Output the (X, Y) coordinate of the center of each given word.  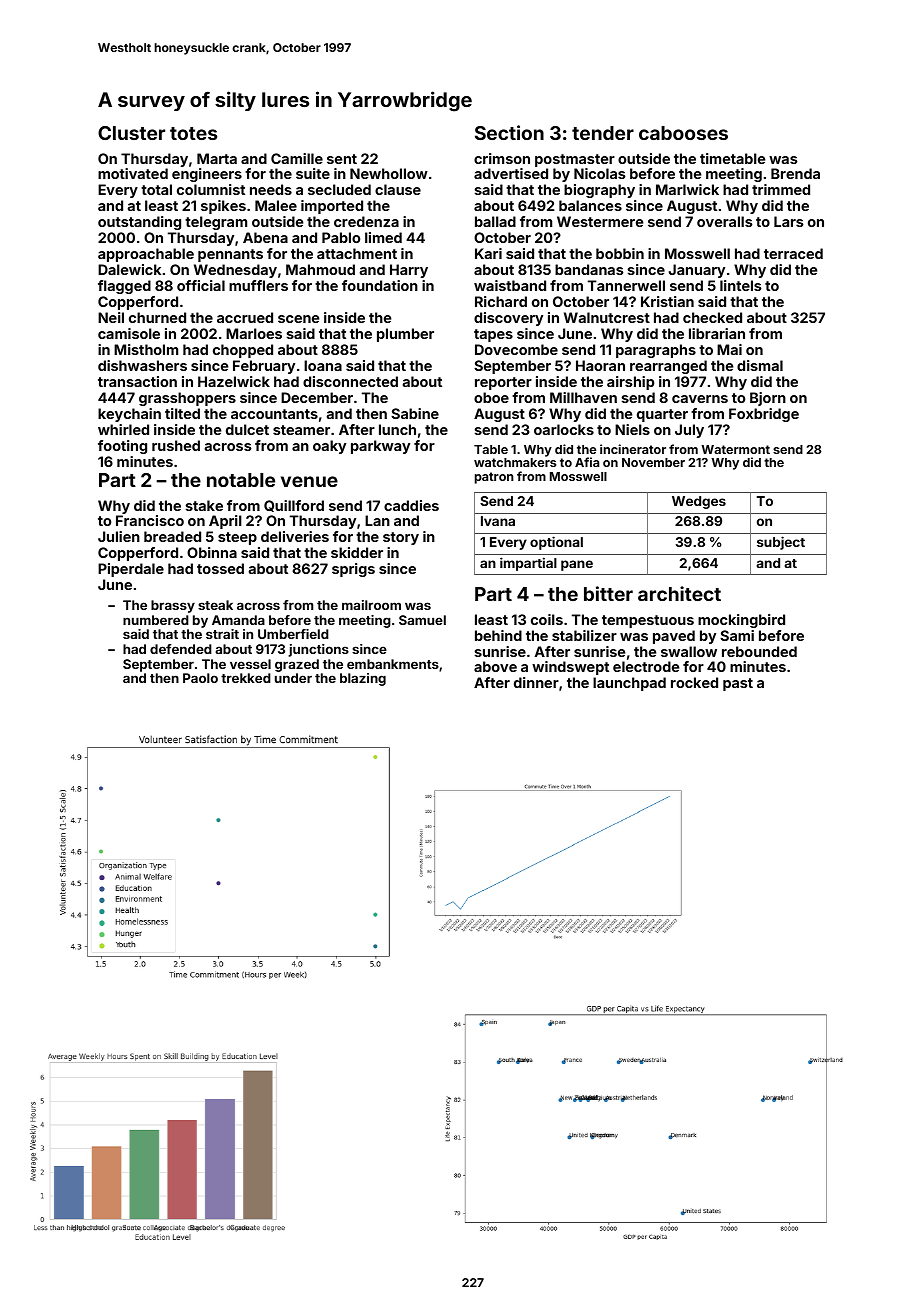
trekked (246, 678)
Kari (488, 253)
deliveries (295, 536)
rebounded (759, 651)
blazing (363, 679)
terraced (793, 253)
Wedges (699, 502)
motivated (133, 173)
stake (204, 505)
